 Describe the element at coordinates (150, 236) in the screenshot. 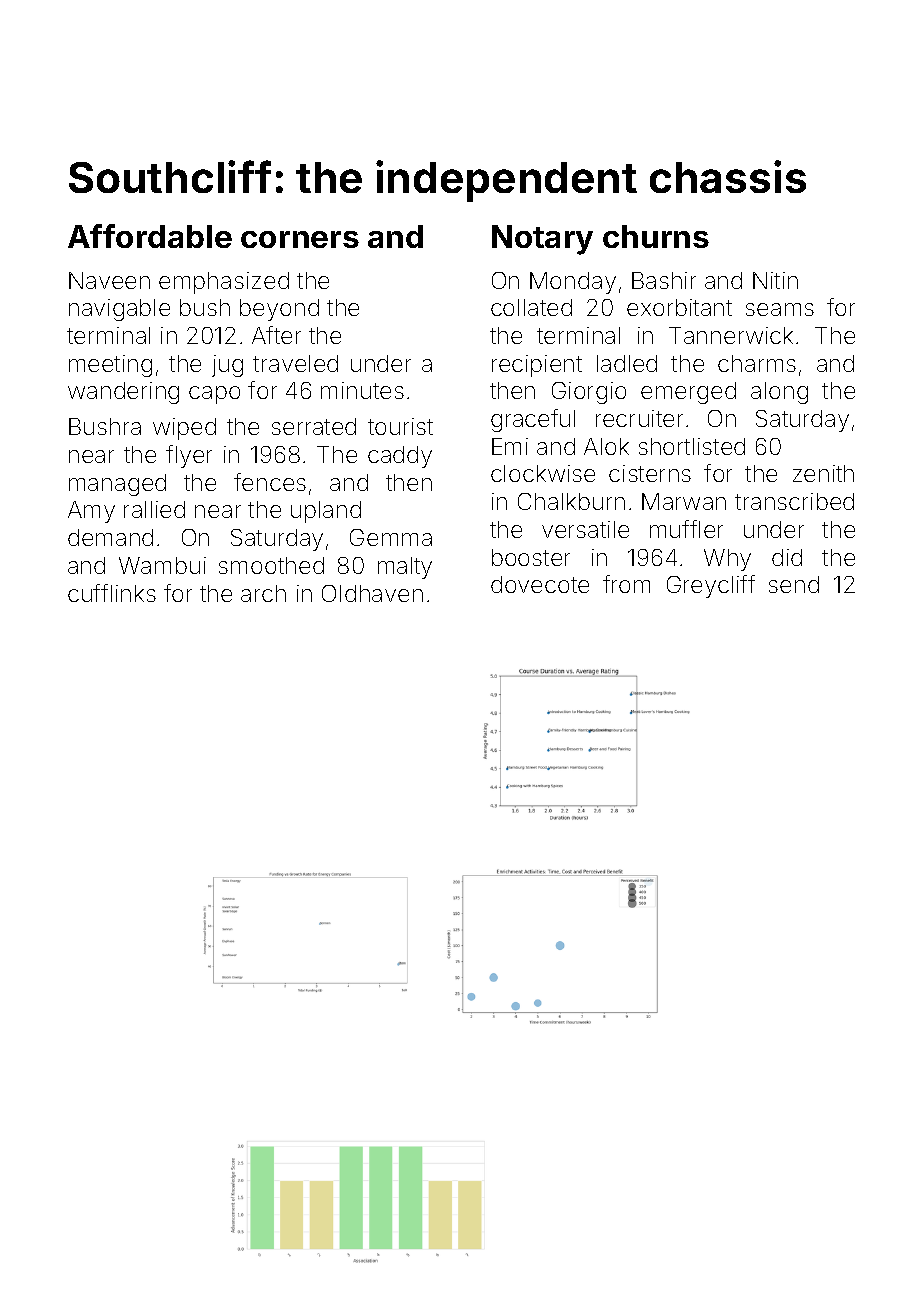

I see `Affordable` at that location.
